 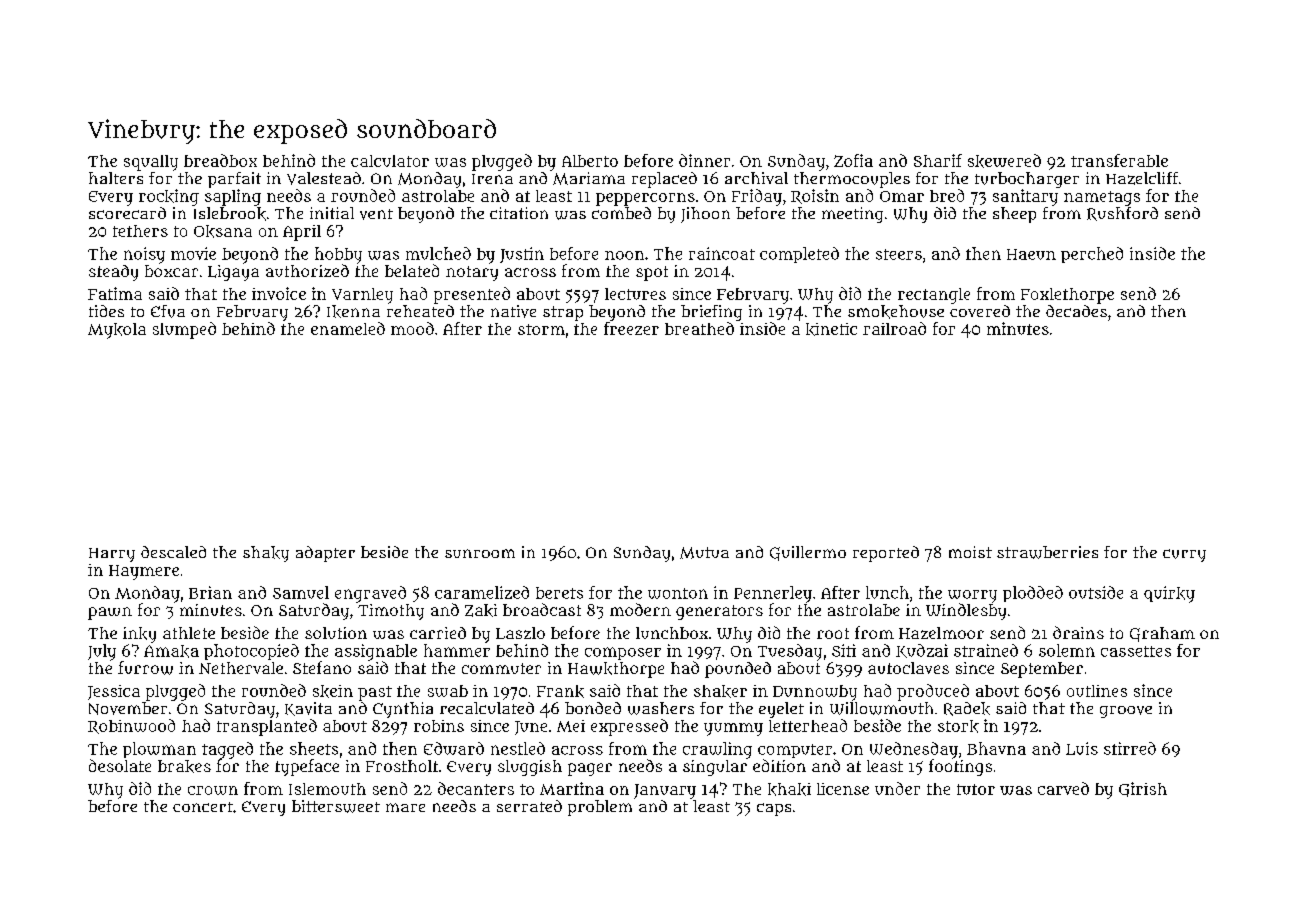 I want to click on enameled, so click(x=348, y=328).
